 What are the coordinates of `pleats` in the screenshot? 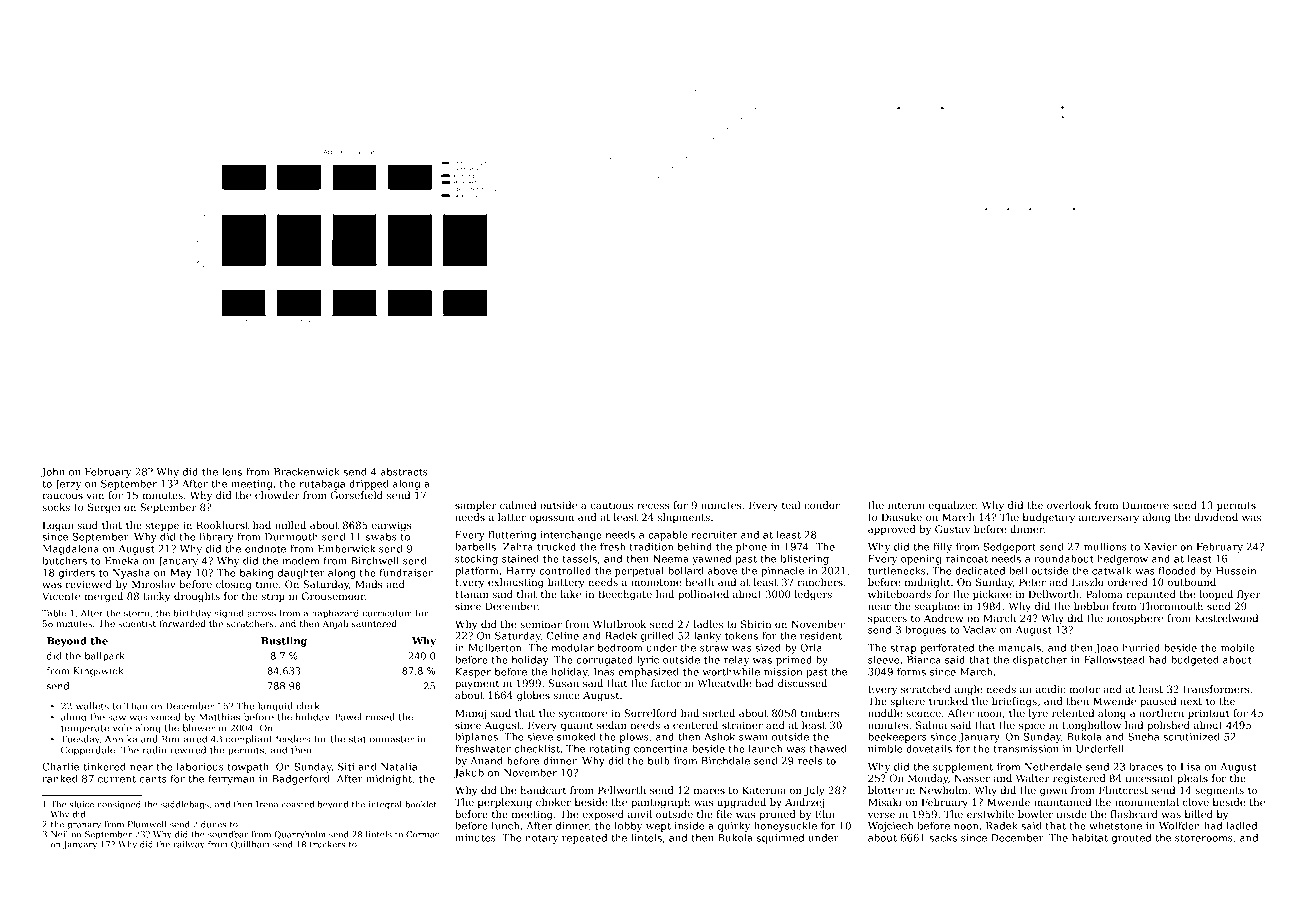 It's located at (1192, 779).
